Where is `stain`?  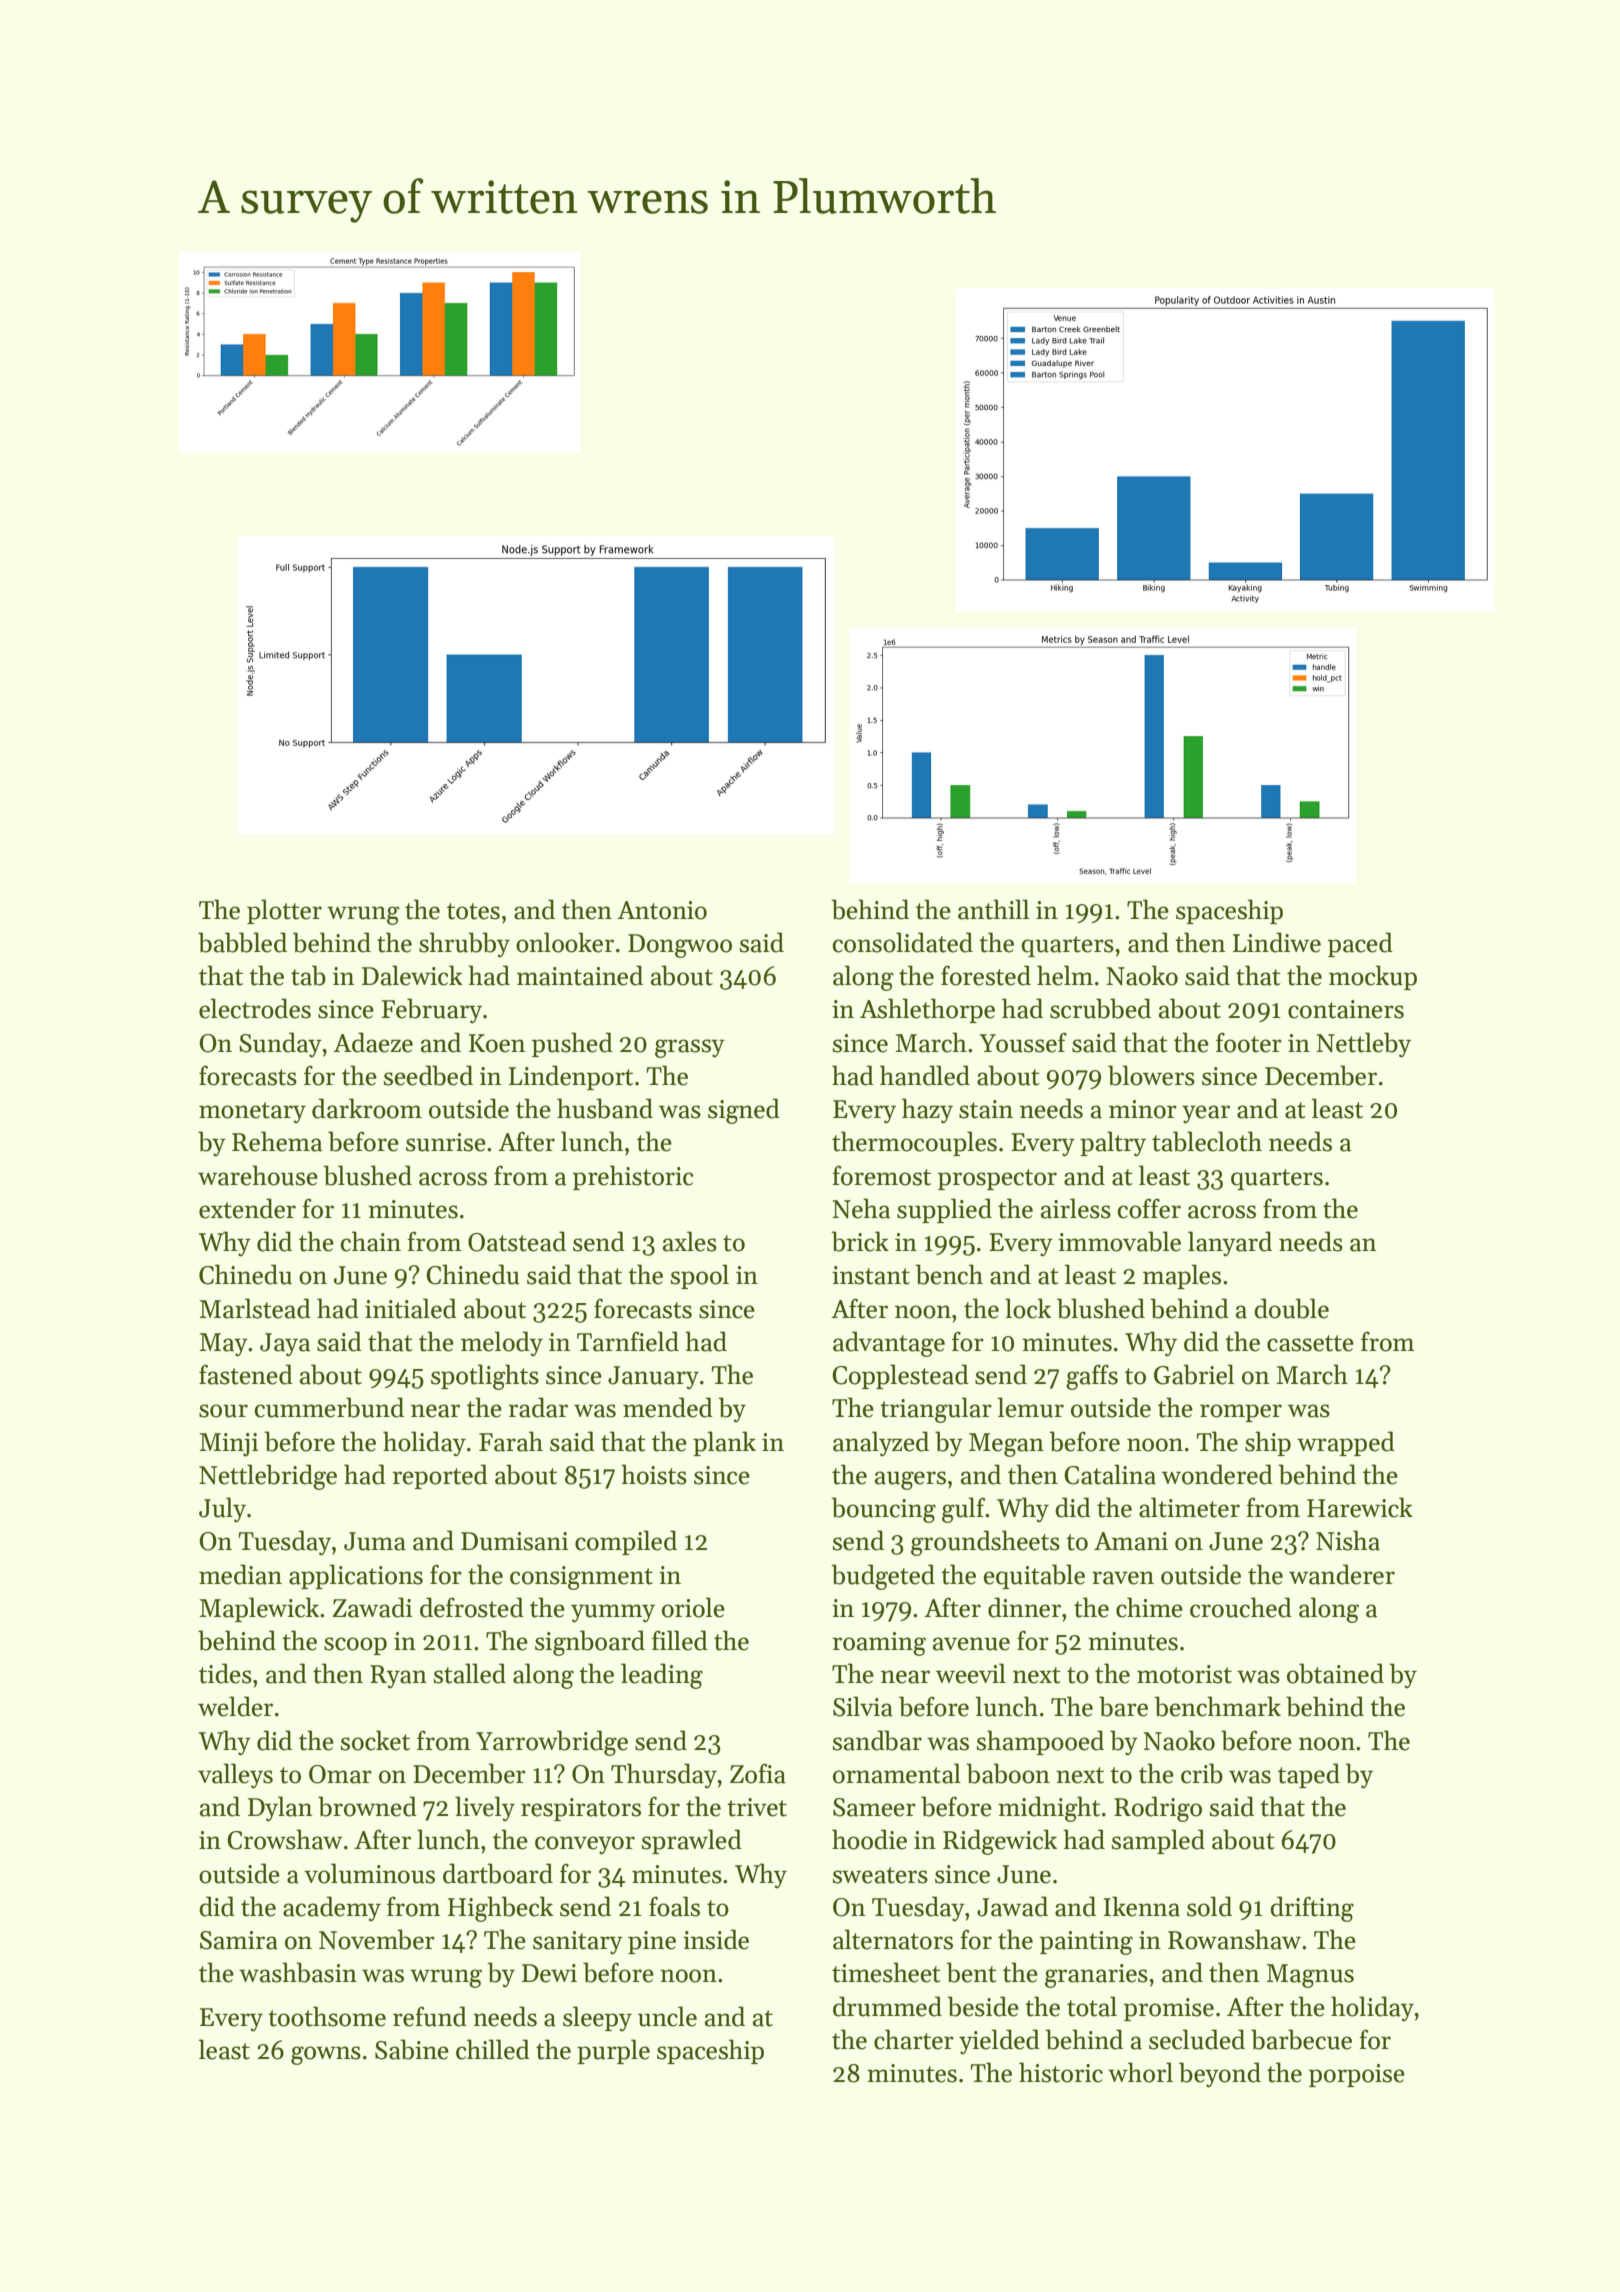
stain is located at coordinates (986, 1109).
